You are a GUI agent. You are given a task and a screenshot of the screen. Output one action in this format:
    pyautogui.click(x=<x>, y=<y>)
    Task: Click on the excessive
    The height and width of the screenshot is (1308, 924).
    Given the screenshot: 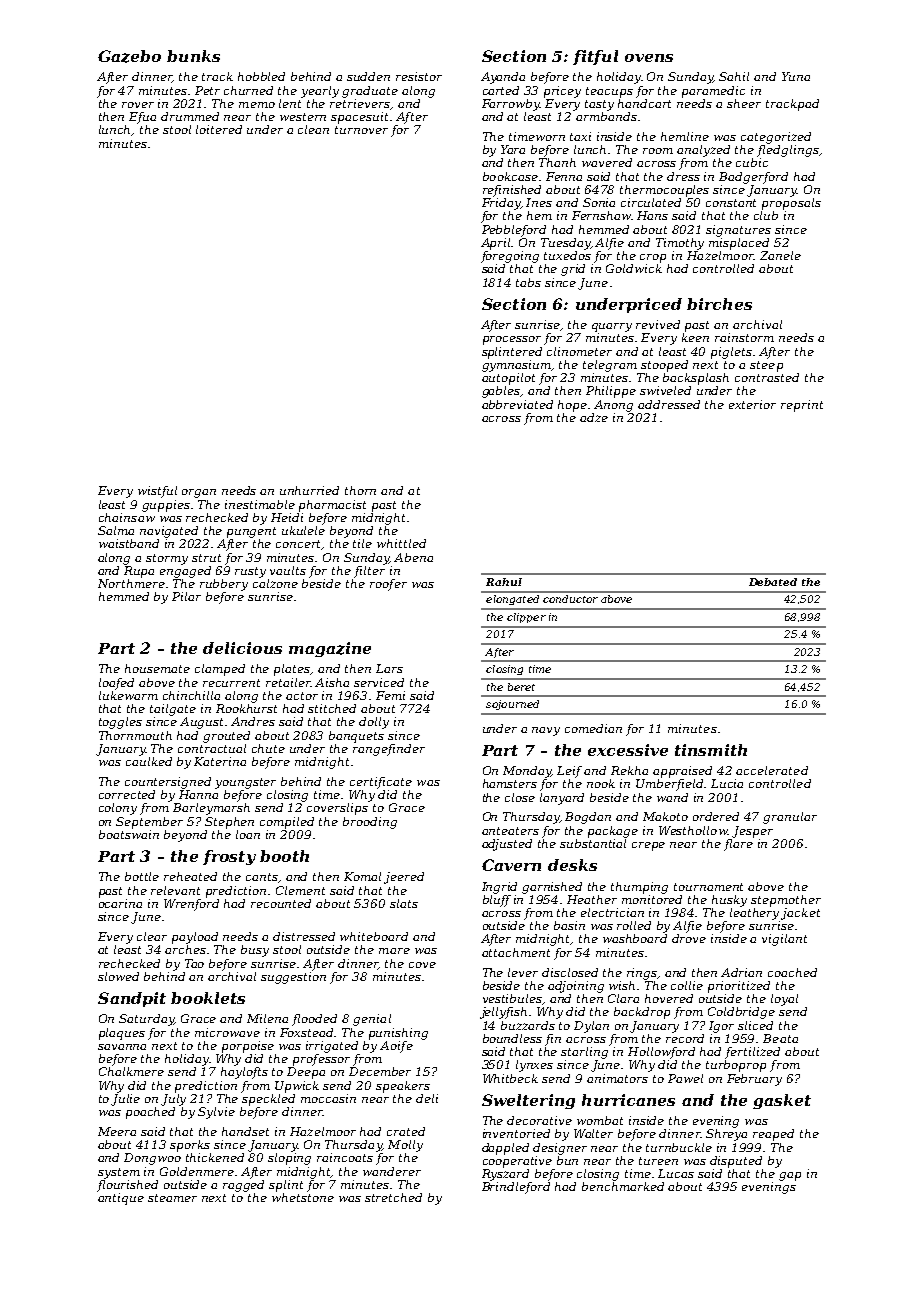 What is the action you would take?
    pyautogui.click(x=628, y=750)
